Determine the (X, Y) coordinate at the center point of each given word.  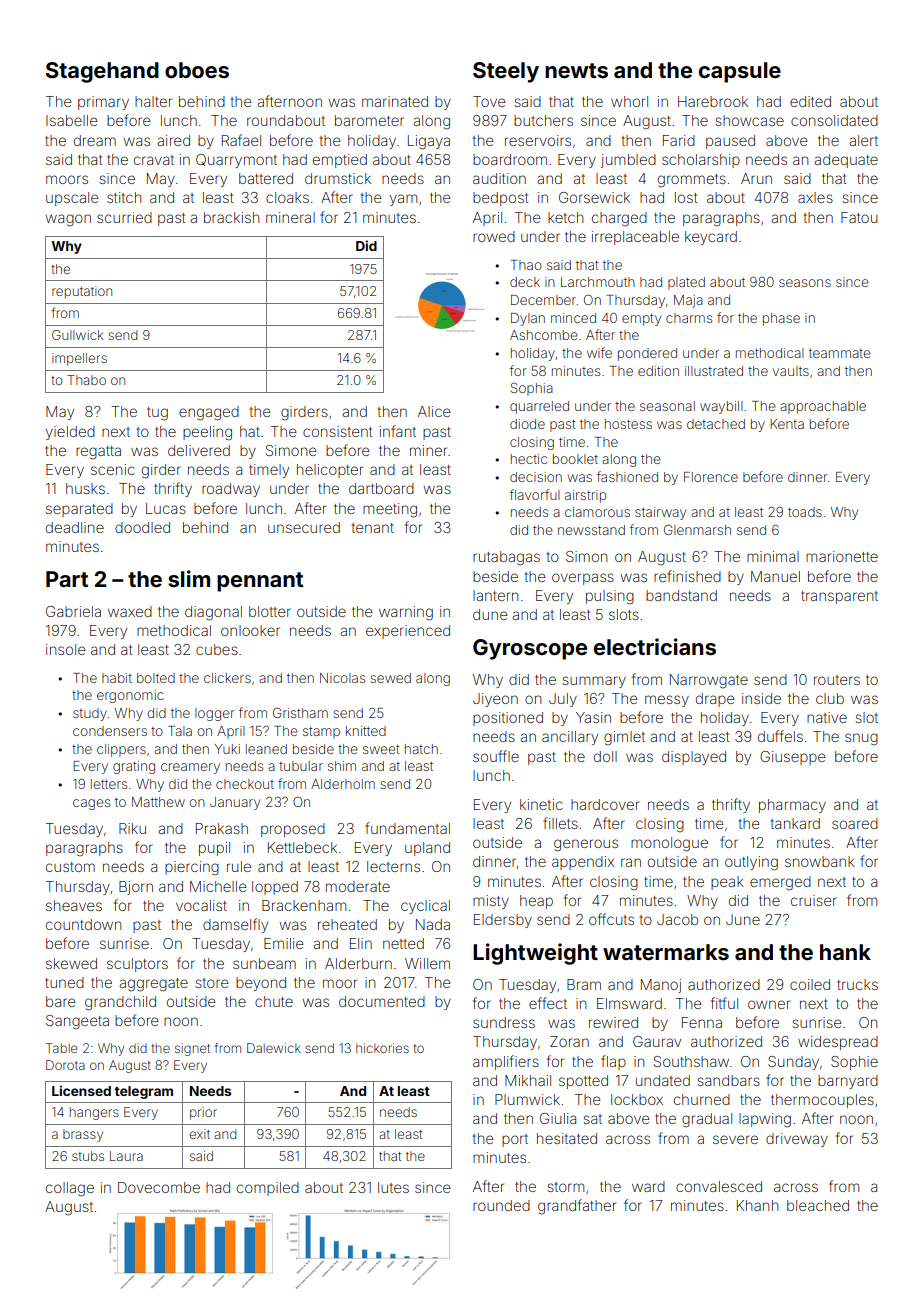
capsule (740, 72)
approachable (823, 407)
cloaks (287, 197)
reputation (82, 292)
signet (192, 1049)
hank (845, 952)
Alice (434, 411)
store (212, 983)
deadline (75, 527)
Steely (506, 72)
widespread (838, 1043)
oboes (197, 70)
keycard (711, 238)
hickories (382, 1048)
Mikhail (528, 1080)
